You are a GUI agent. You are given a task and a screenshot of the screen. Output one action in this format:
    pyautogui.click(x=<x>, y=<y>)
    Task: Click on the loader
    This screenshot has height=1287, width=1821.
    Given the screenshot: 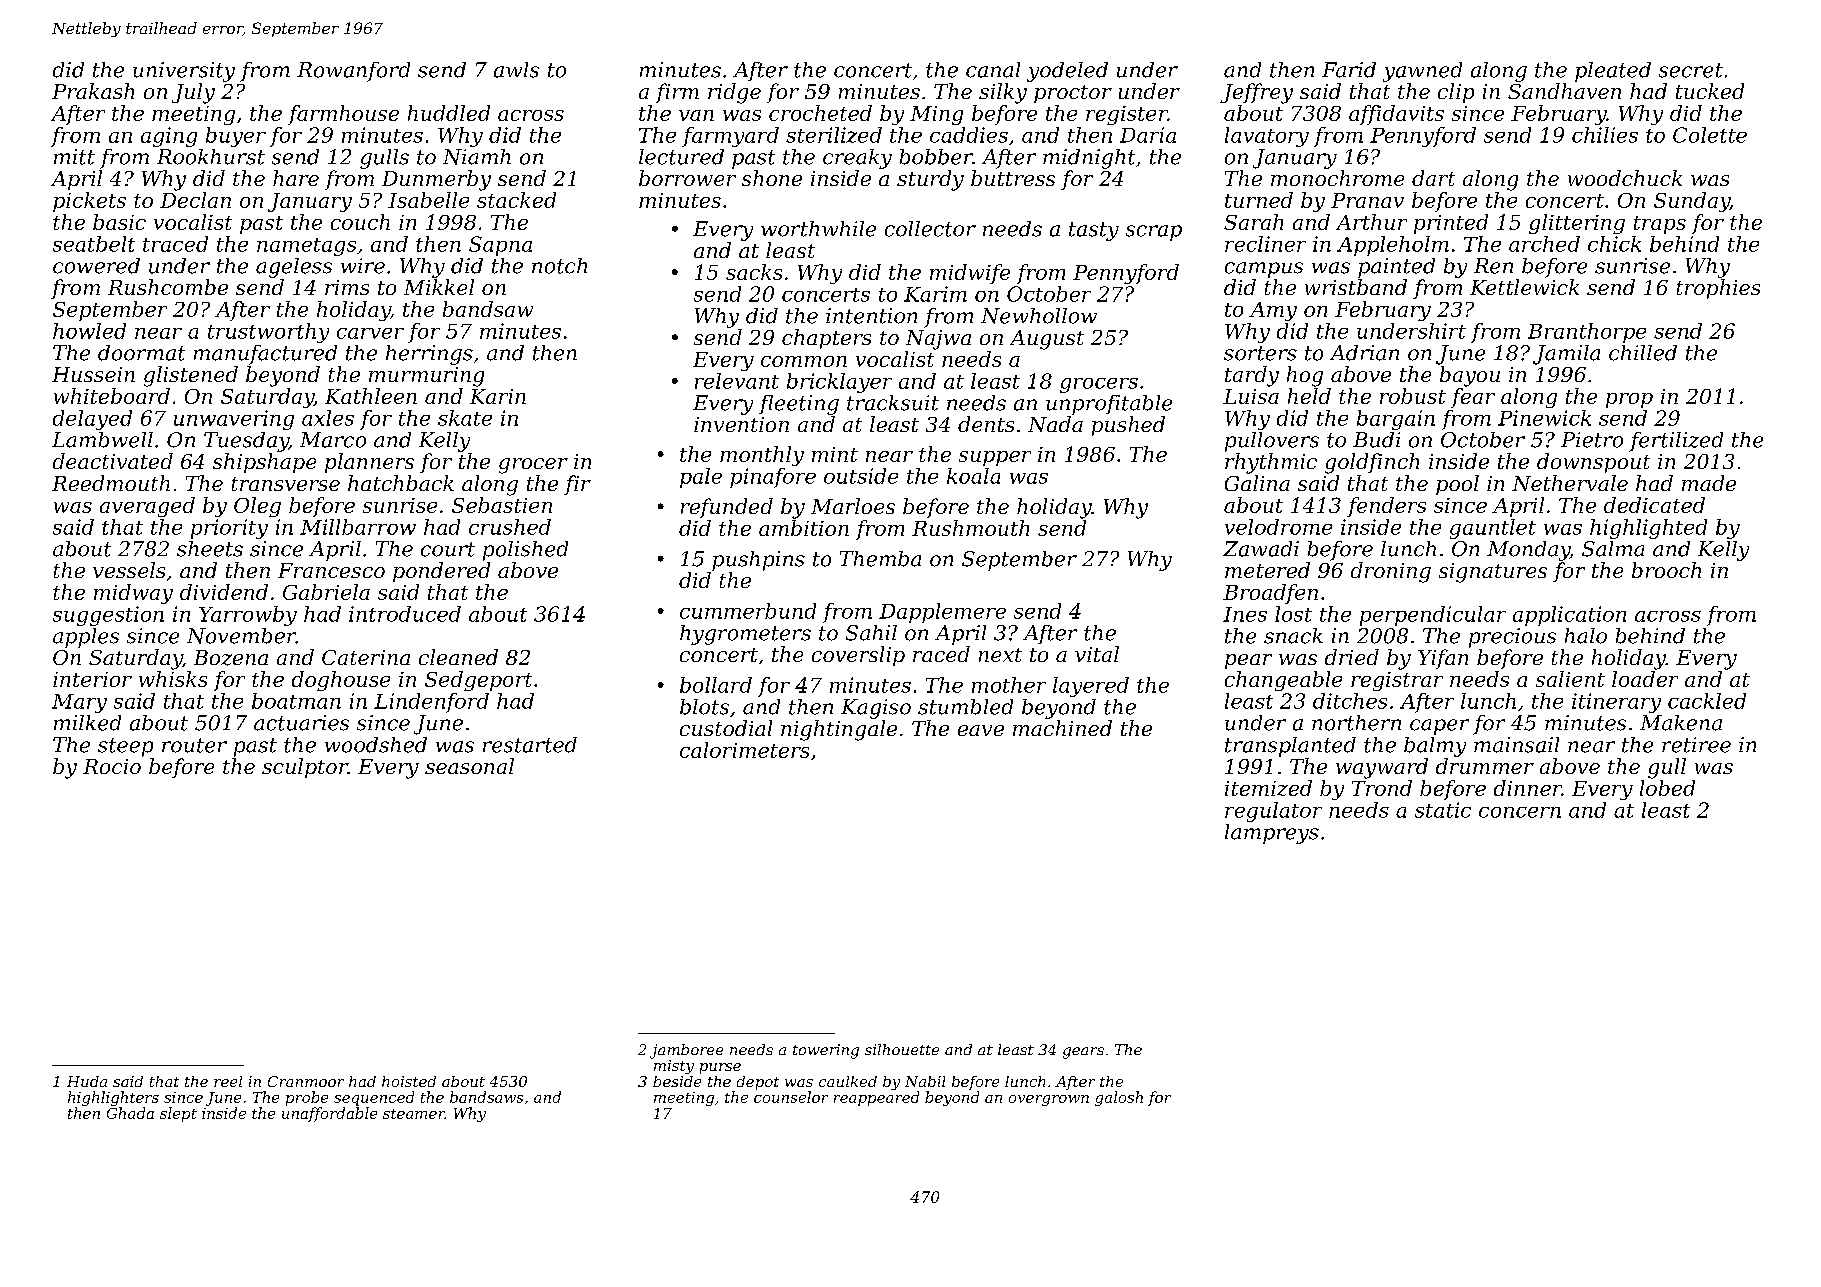 What is the action you would take?
    pyautogui.click(x=1645, y=679)
